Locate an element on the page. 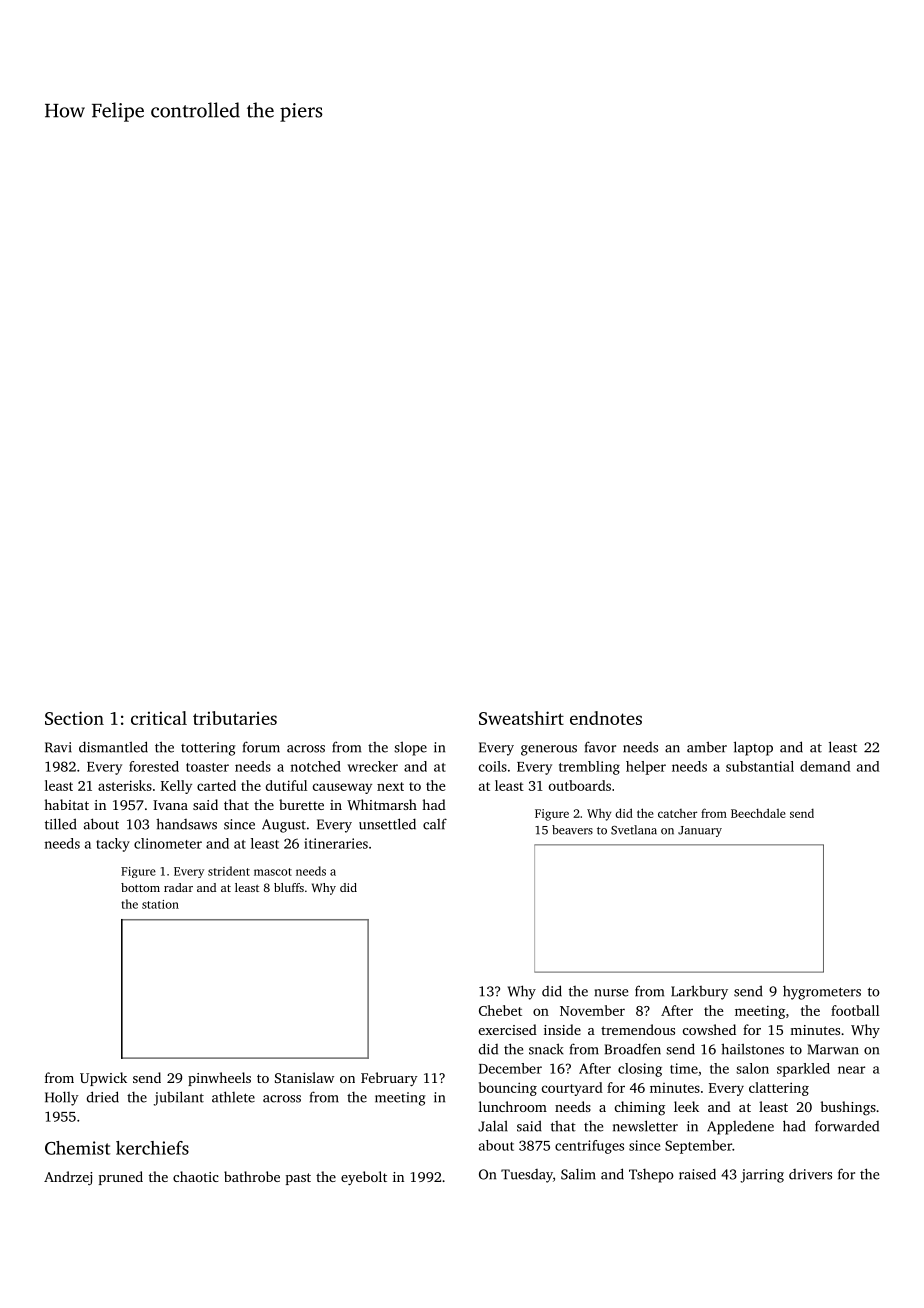 The height and width of the page is (1308, 924). hygrometers is located at coordinates (822, 993).
